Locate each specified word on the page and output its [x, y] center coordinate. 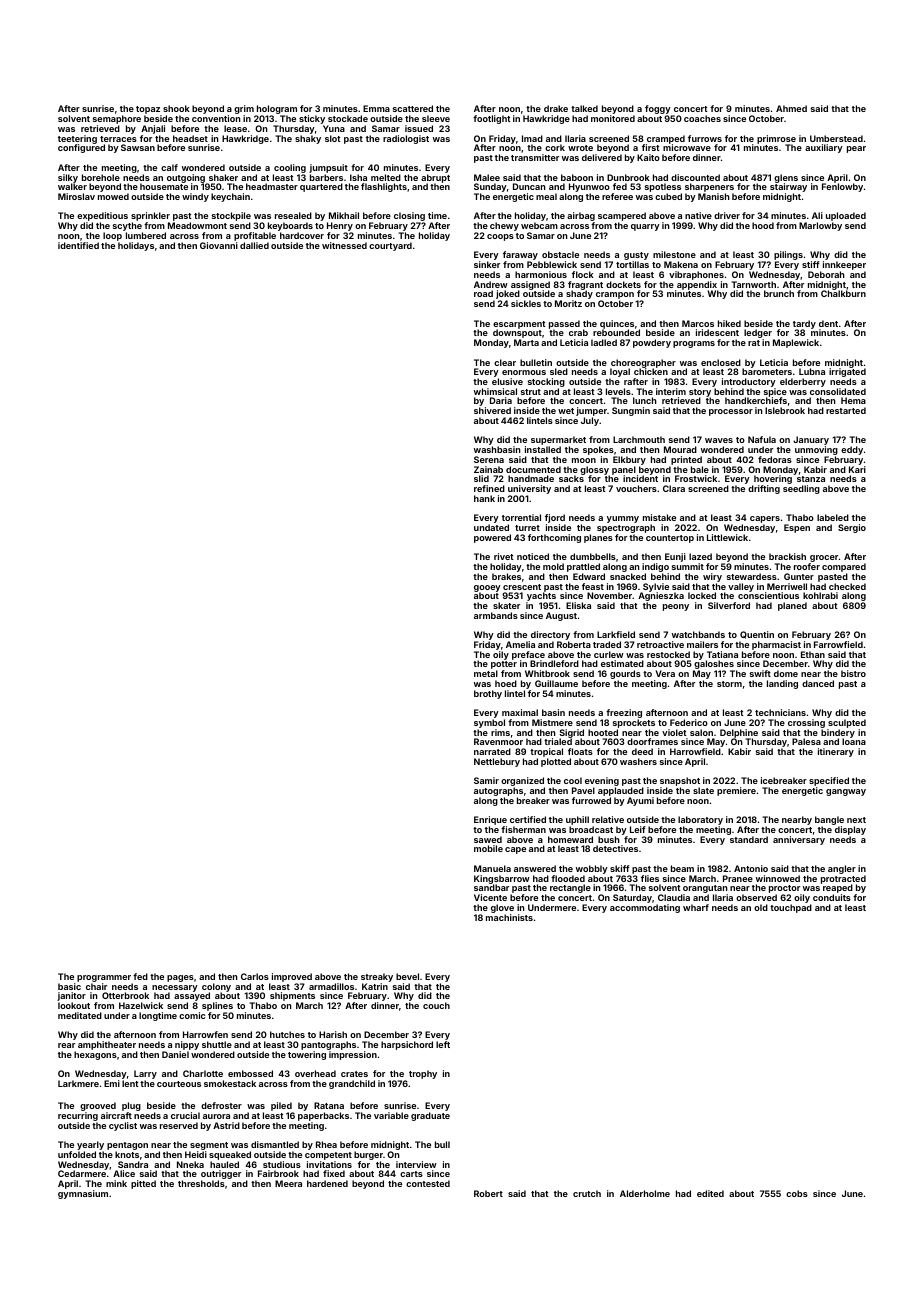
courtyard [390, 246]
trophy [423, 1074]
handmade [531, 478]
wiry [712, 577]
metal [486, 673]
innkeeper [844, 265]
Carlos [255, 976]
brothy [488, 694]
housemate [164, 187]
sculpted [847, 723]
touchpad [791, 908]
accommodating [645, 908]
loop [112, 236]
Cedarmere [82, 1174]
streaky [377, 977]
